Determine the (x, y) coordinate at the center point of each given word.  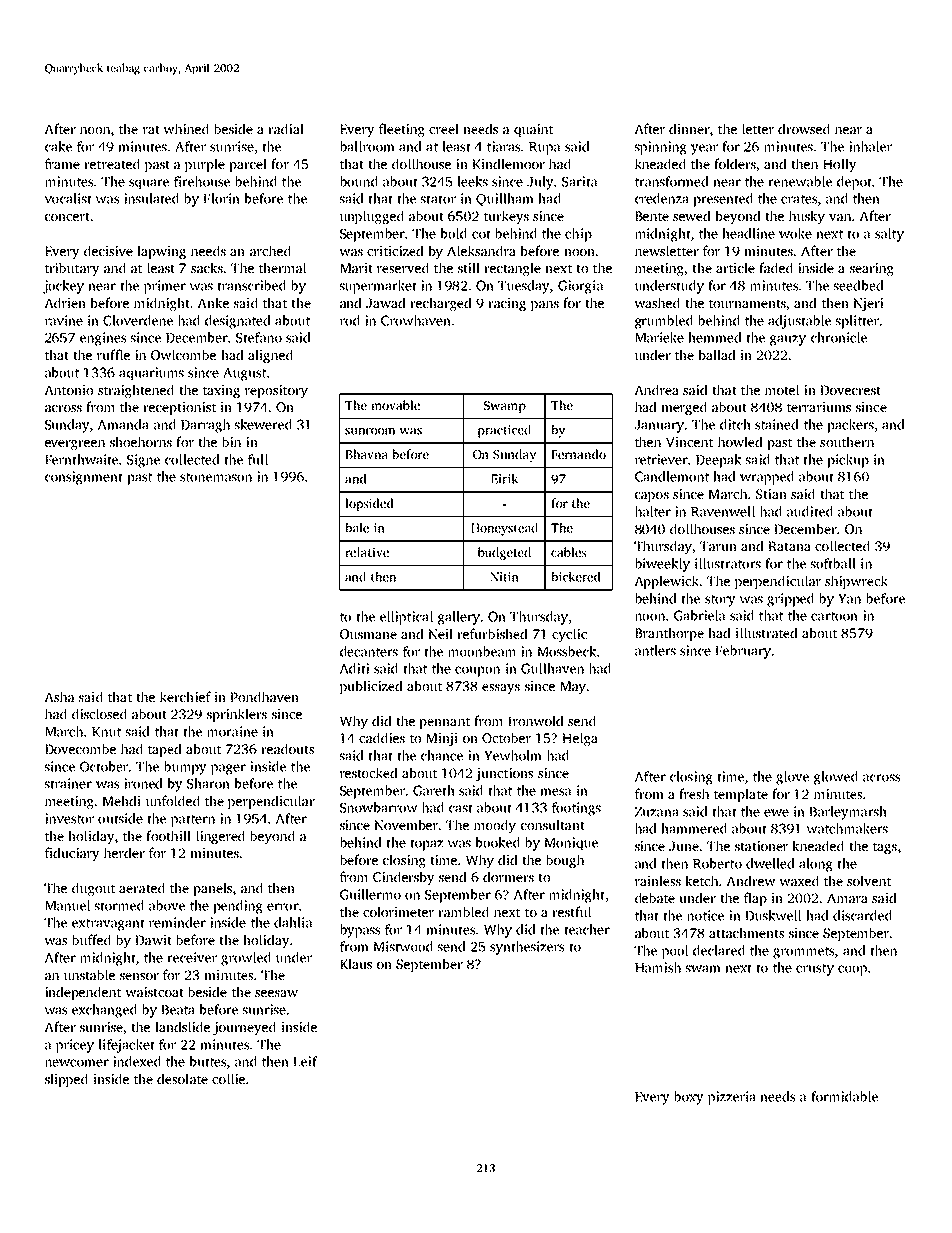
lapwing (162, 252)
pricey (75, 1046)
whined (186, 128)
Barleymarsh (848, 813)
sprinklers (237, 715)
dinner (689, 128)
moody (495, 826)
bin (231, 441)
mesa (556, 792)
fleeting (402, 130)
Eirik (504, 479)
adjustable (799, 322)
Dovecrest (851, 390)
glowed (836, 778)
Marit (356, 268)
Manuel (67, 905)
